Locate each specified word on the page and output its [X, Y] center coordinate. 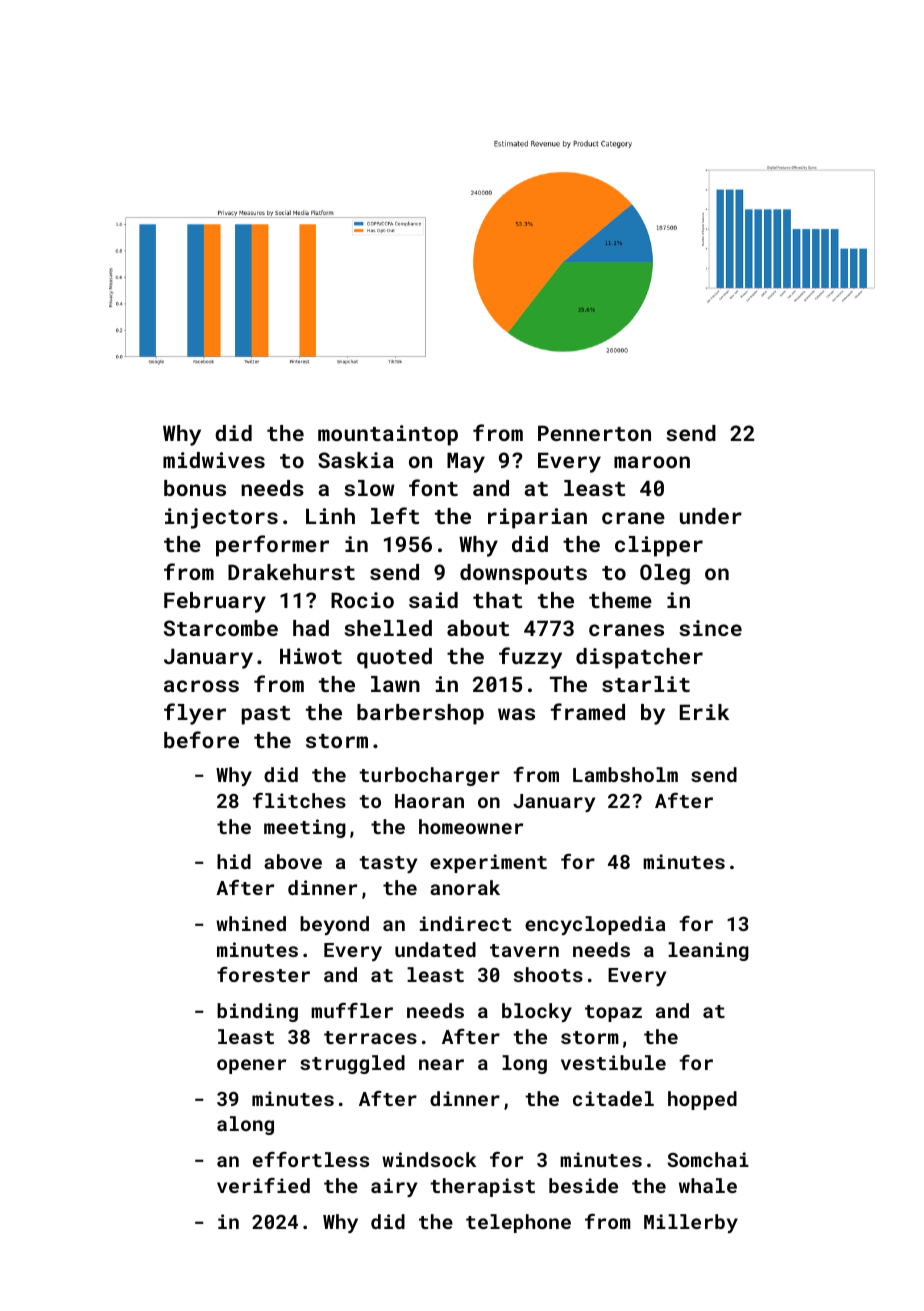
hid [234, 861]
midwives [214, 460]
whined [251, 923]
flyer [195, 714]
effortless [311, 1159]
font [433, 487]
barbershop [420, 714]
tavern [524, 950]
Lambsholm [625, 774]
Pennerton [594, 433]
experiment [488, 863]
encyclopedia [595, 925]
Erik [704, 712]
